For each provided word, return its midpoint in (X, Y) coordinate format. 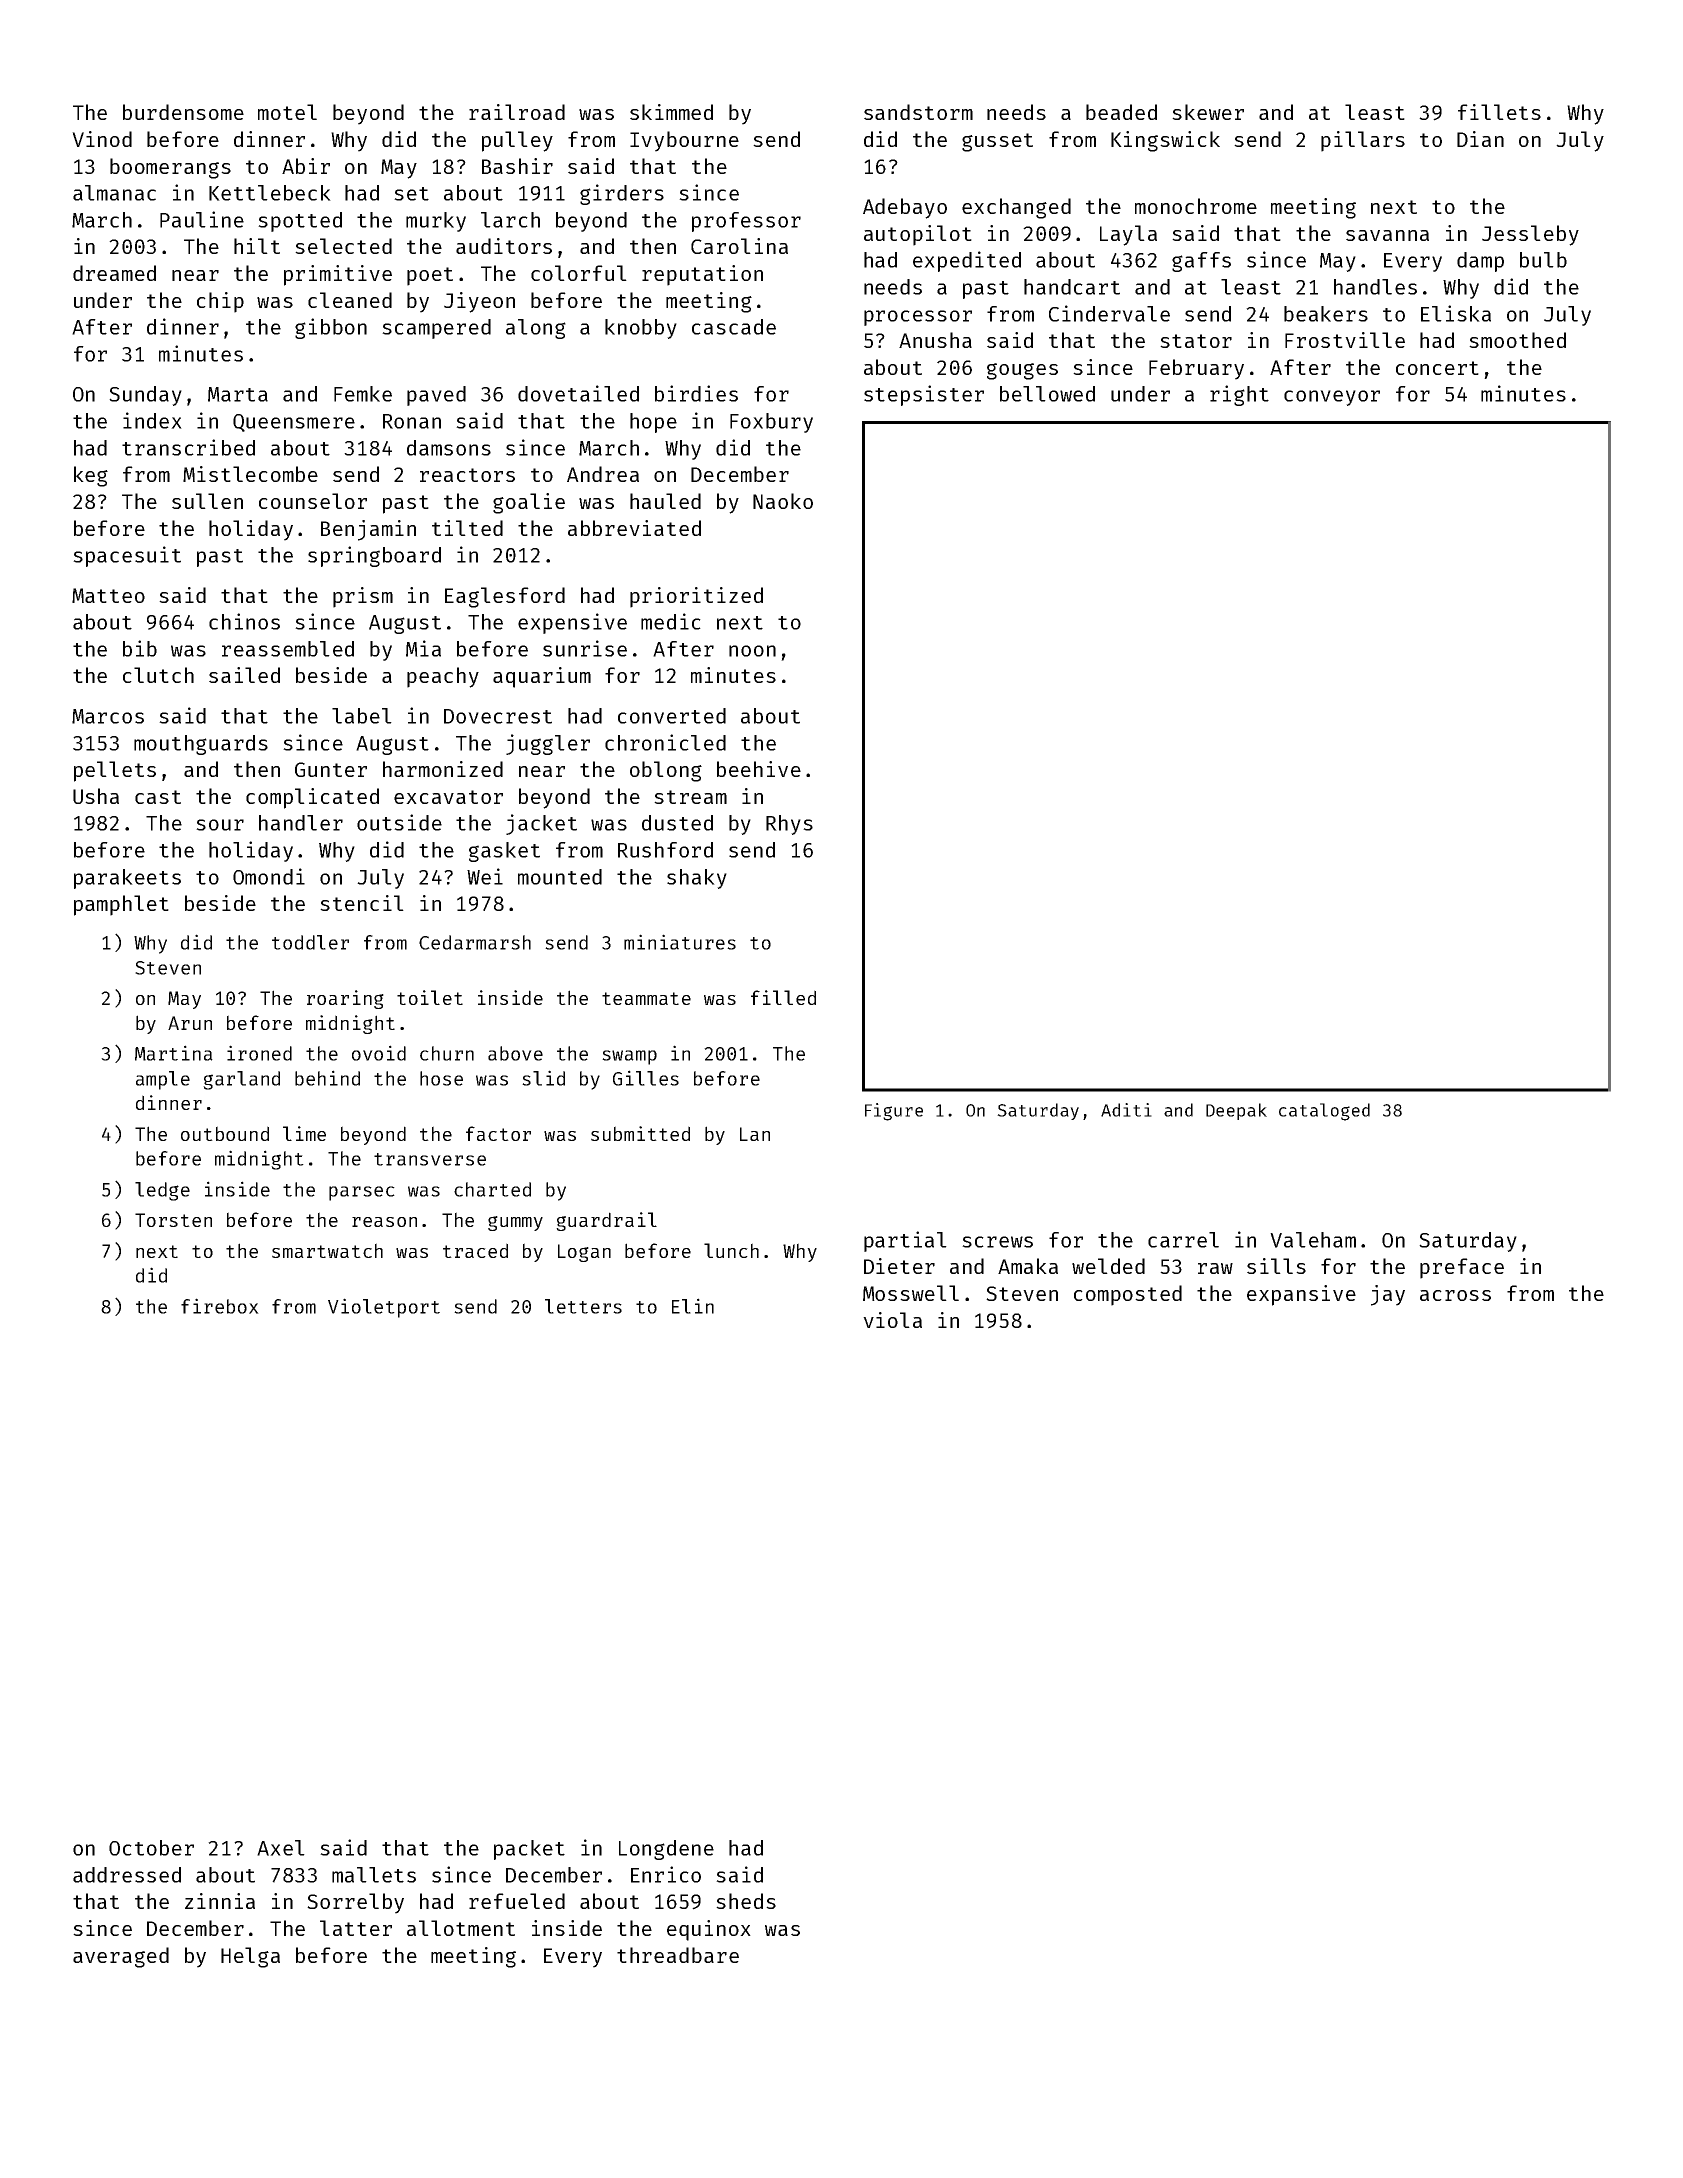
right (1239, 395)
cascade (734, 327)
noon (752, 651)
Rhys (789, 825)
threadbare (678, 1955)
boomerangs (170, 168)
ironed (259, 1053)
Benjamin (368, 530)
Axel (281, 1848)
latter (356, 1928)
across (1455, 1295)
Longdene (666, 1850)
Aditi (1126, 1110)
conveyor (1332, 398)
